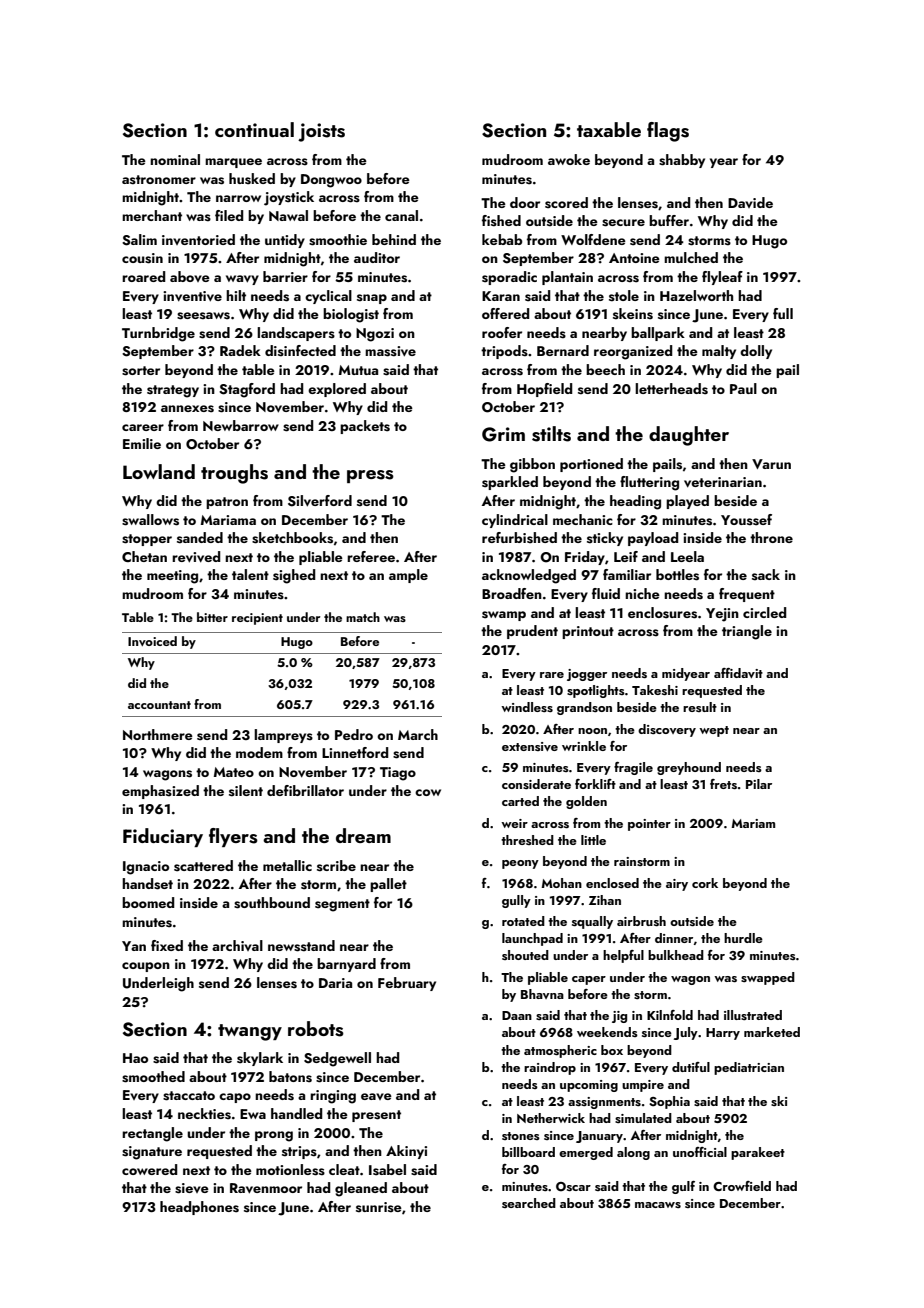 Image resolution: width=924 pixels, height=1308 pixels. I want to click on macaws, so click(658, 1205).
